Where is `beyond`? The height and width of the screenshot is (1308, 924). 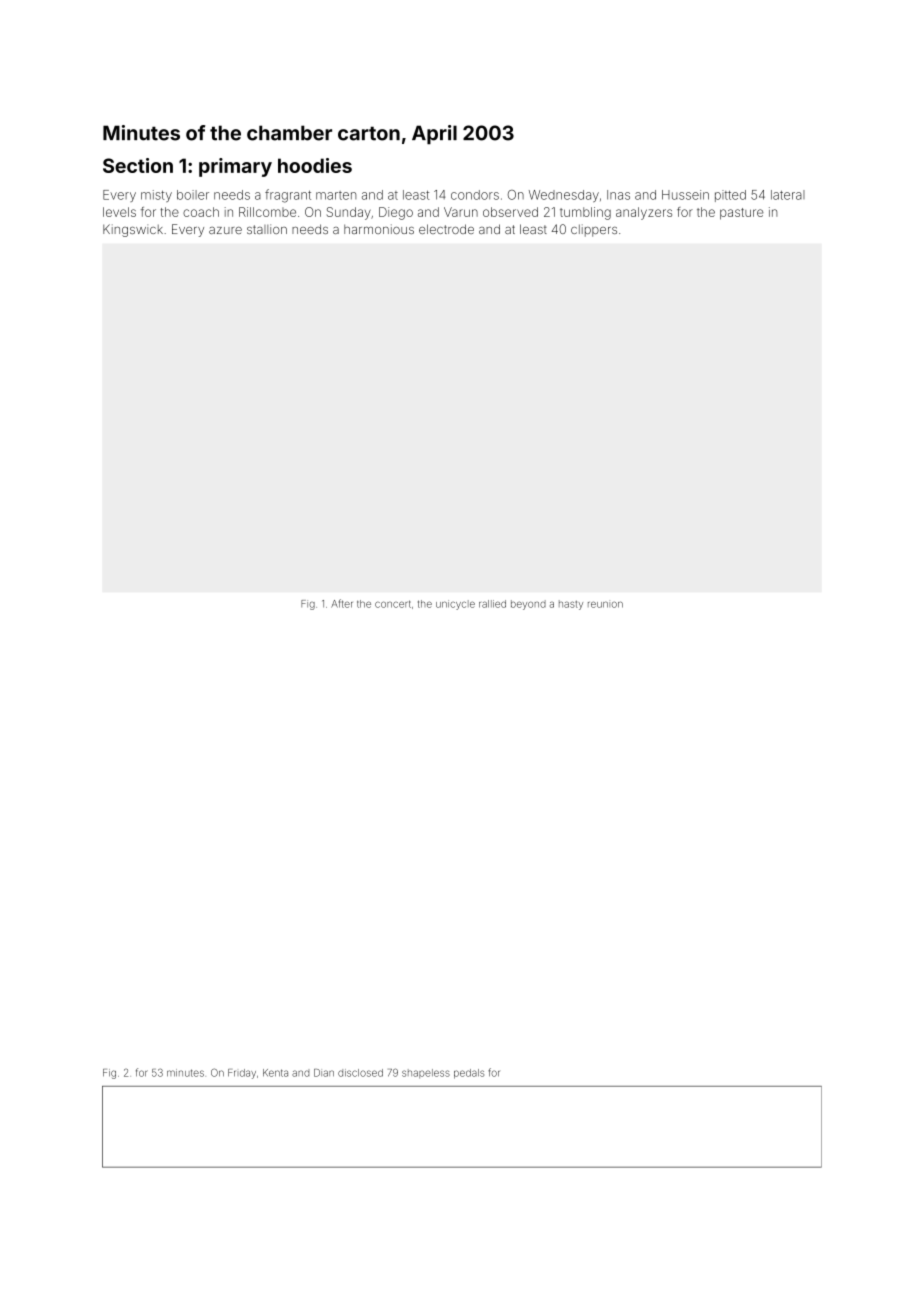 beyond is located at coordinates (528, 605).
